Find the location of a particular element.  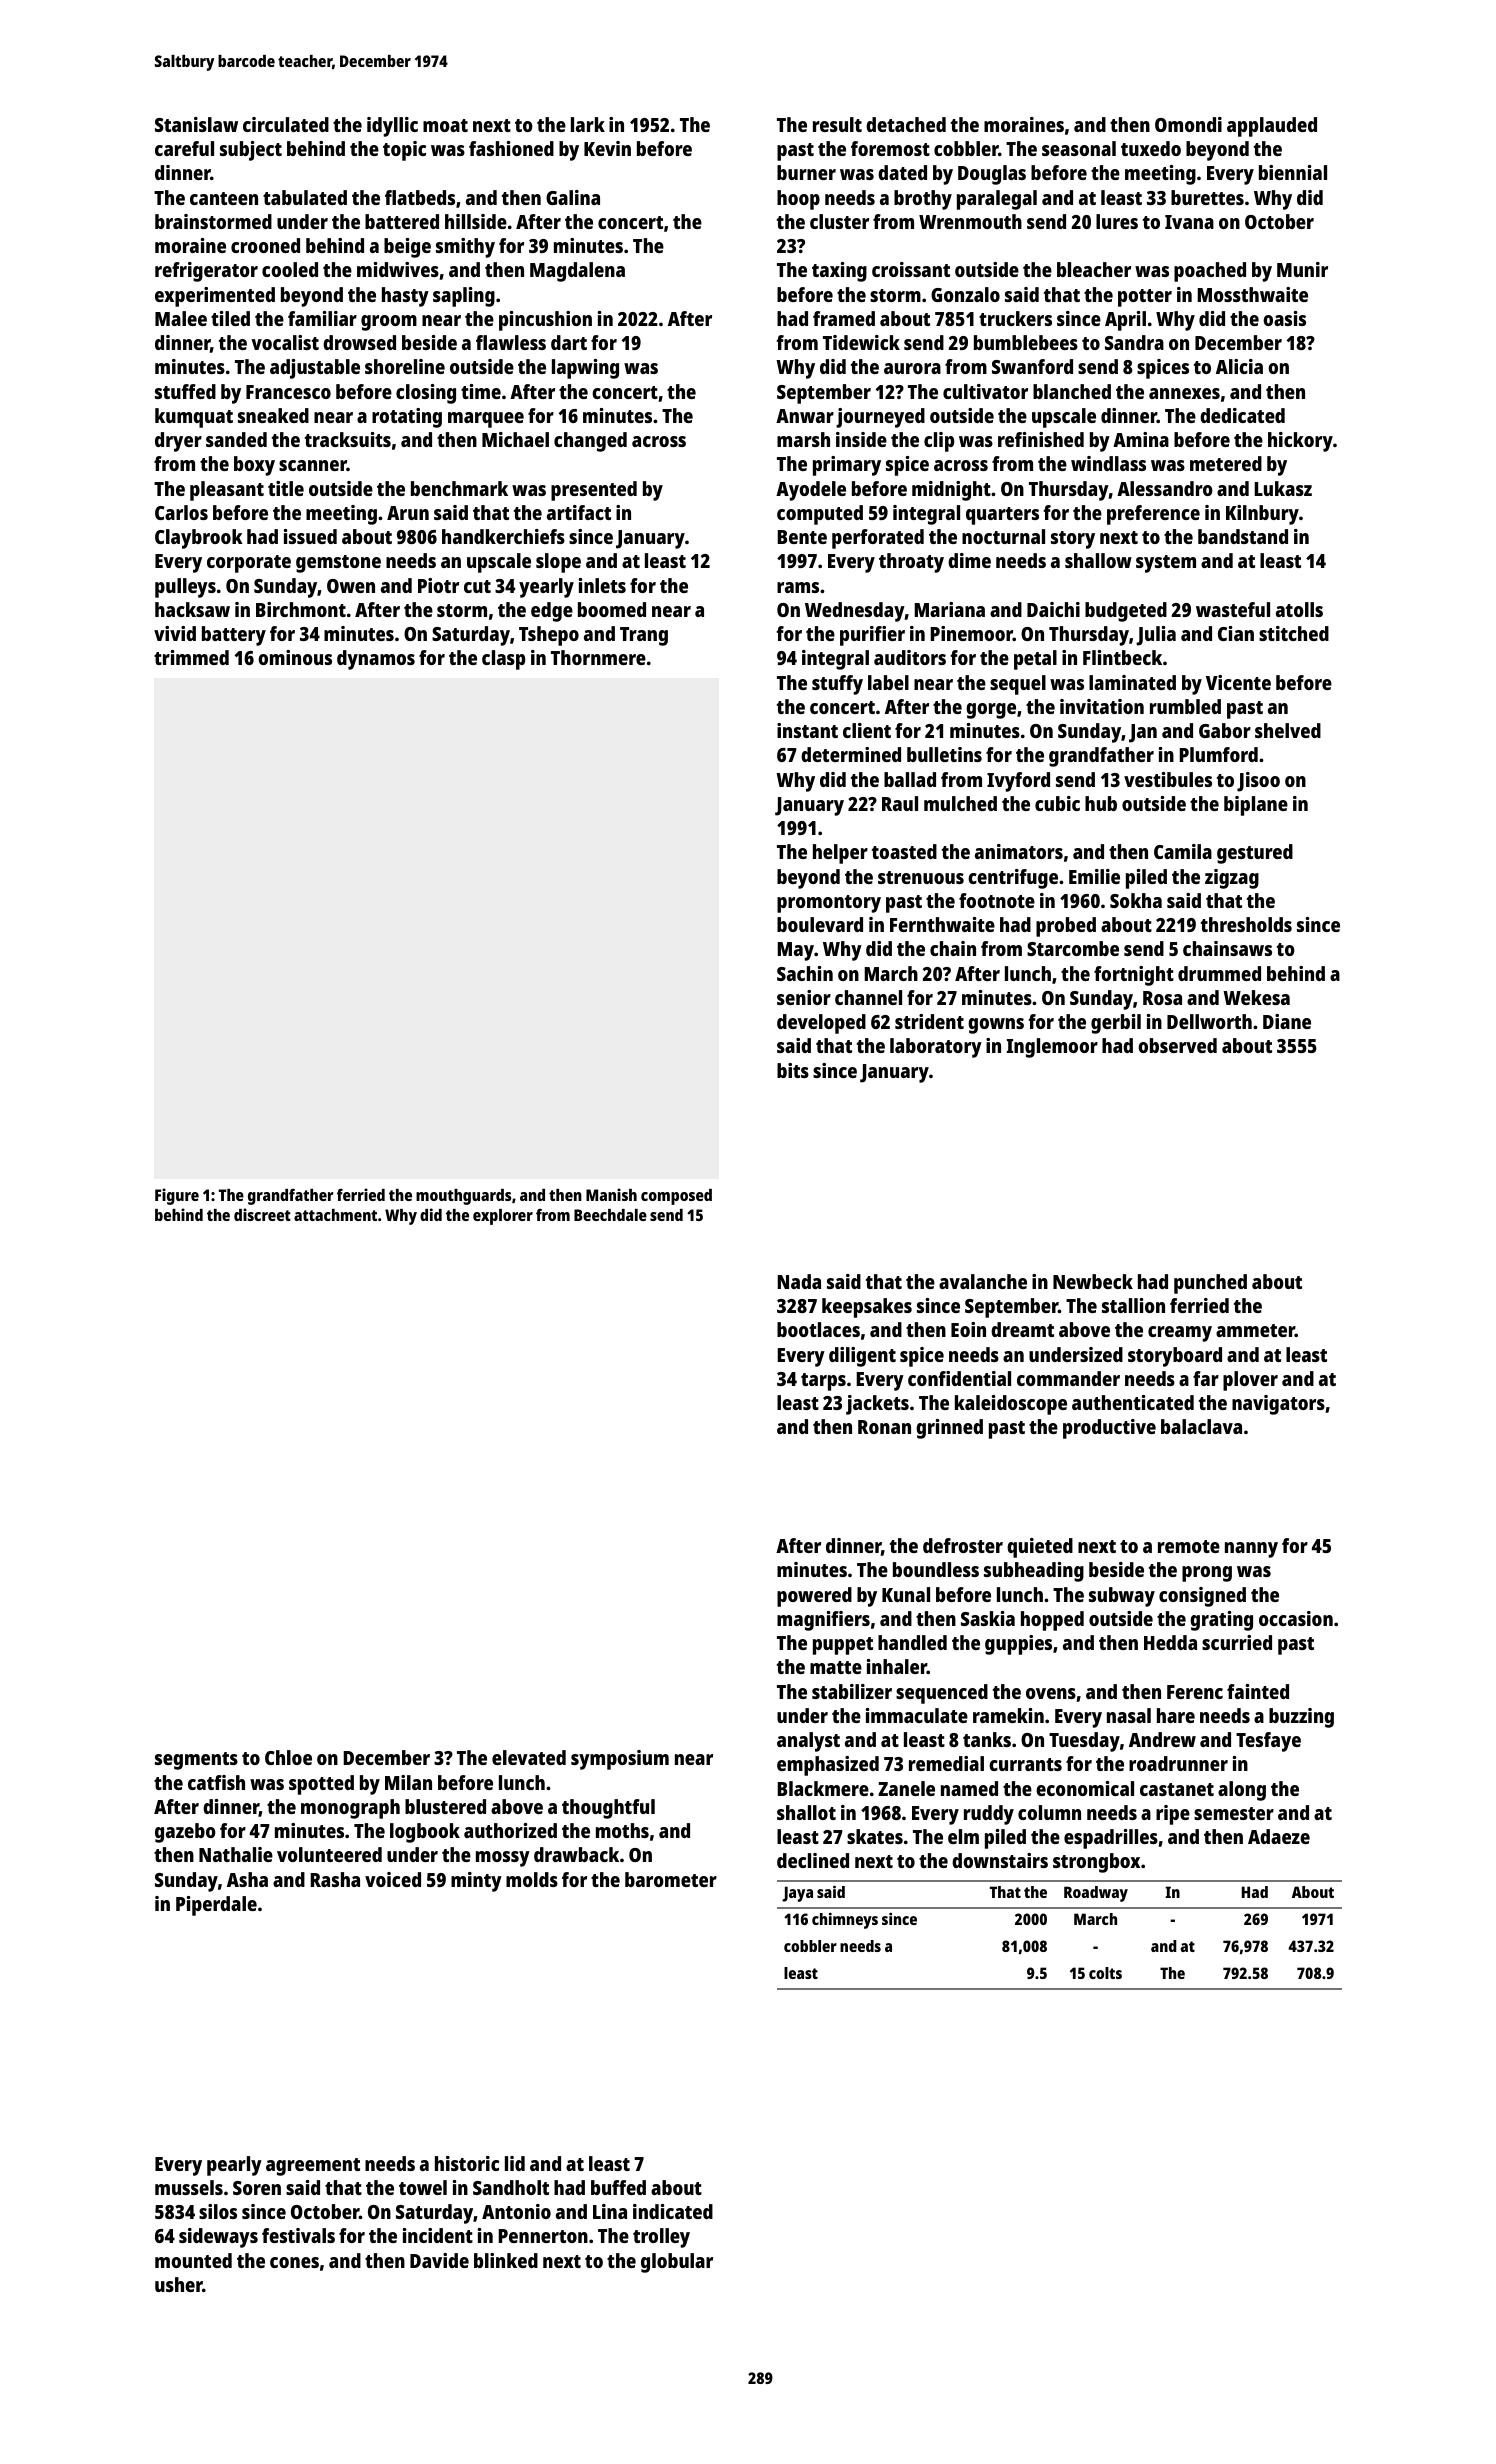

globular is located at coordinates (677, 2263).
